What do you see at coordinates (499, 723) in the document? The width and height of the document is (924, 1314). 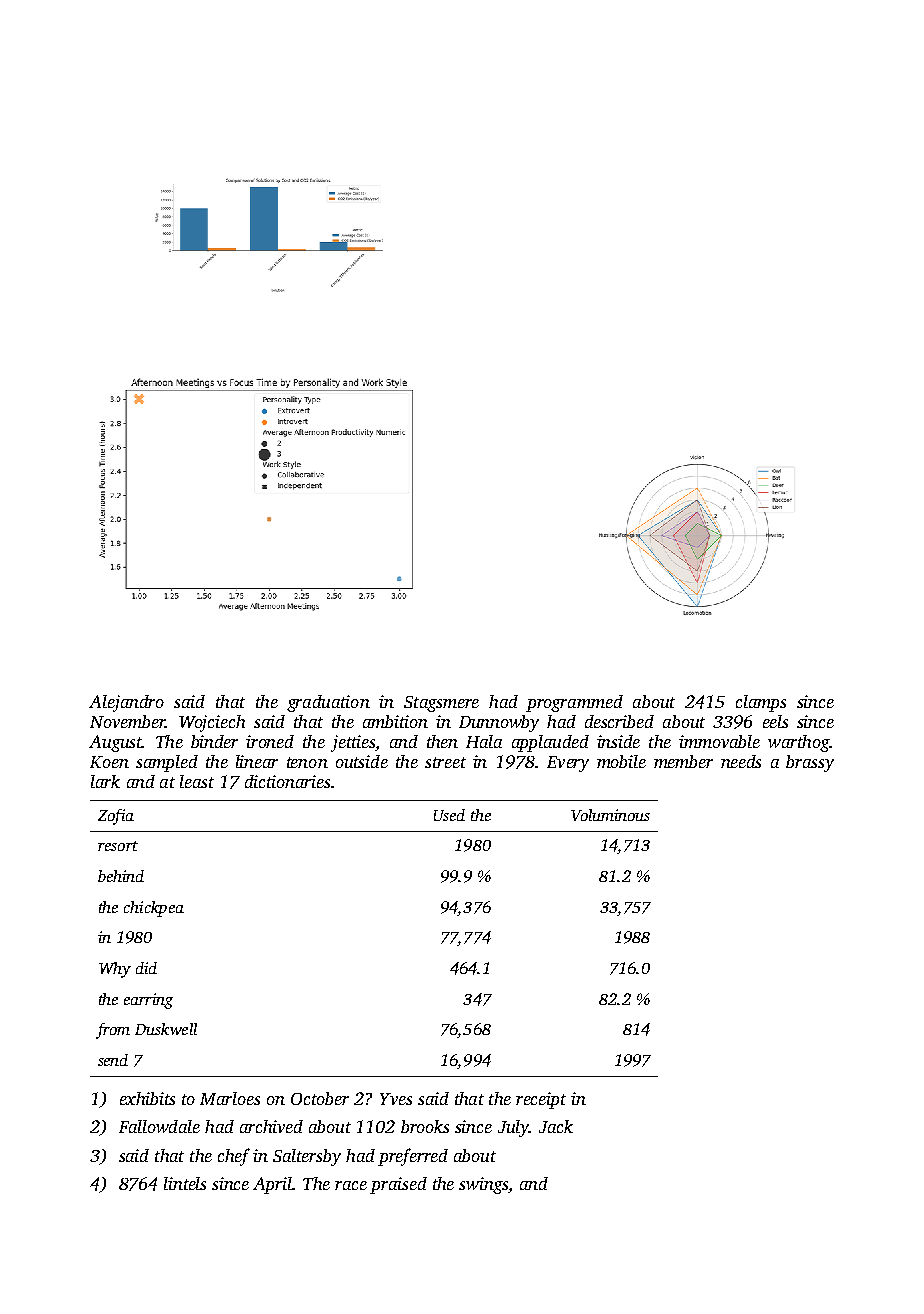 I see `Dunnowby` at bounding box center [499, 723].
